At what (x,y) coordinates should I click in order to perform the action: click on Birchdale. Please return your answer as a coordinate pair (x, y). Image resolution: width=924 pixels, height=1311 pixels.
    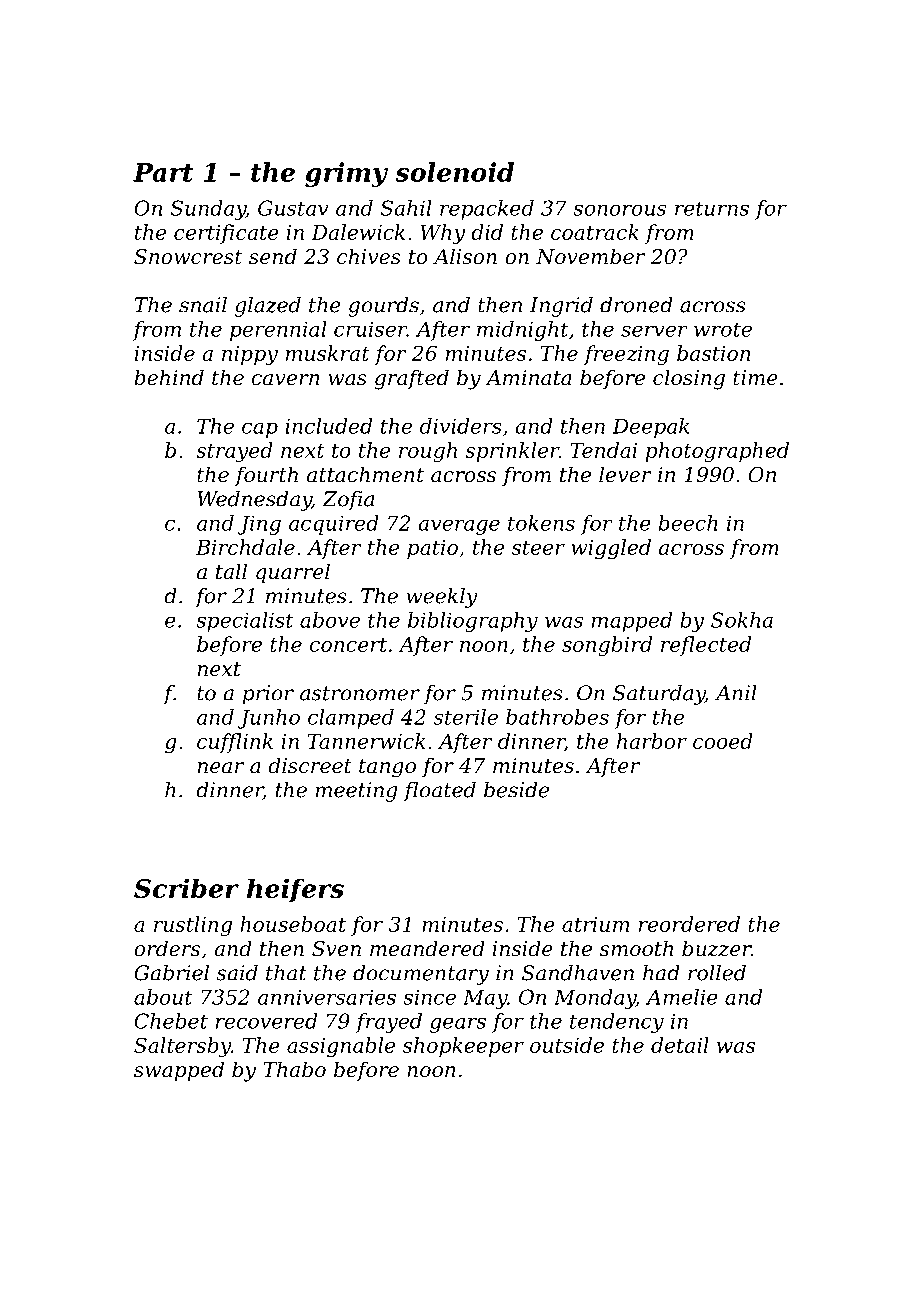
    Looking at the image, I should click on (245, 547).
